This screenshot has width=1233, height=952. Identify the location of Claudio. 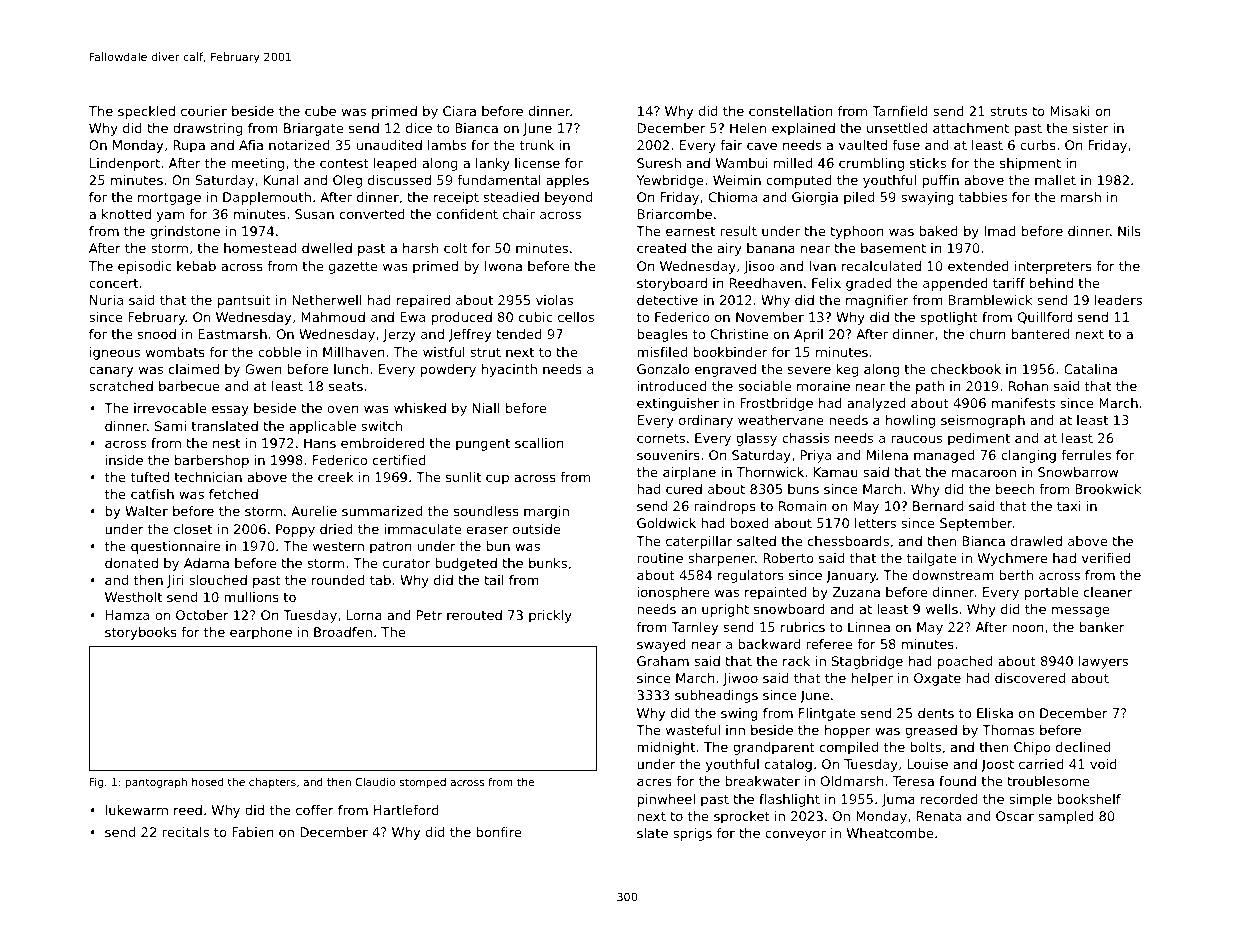
(375, 782).
